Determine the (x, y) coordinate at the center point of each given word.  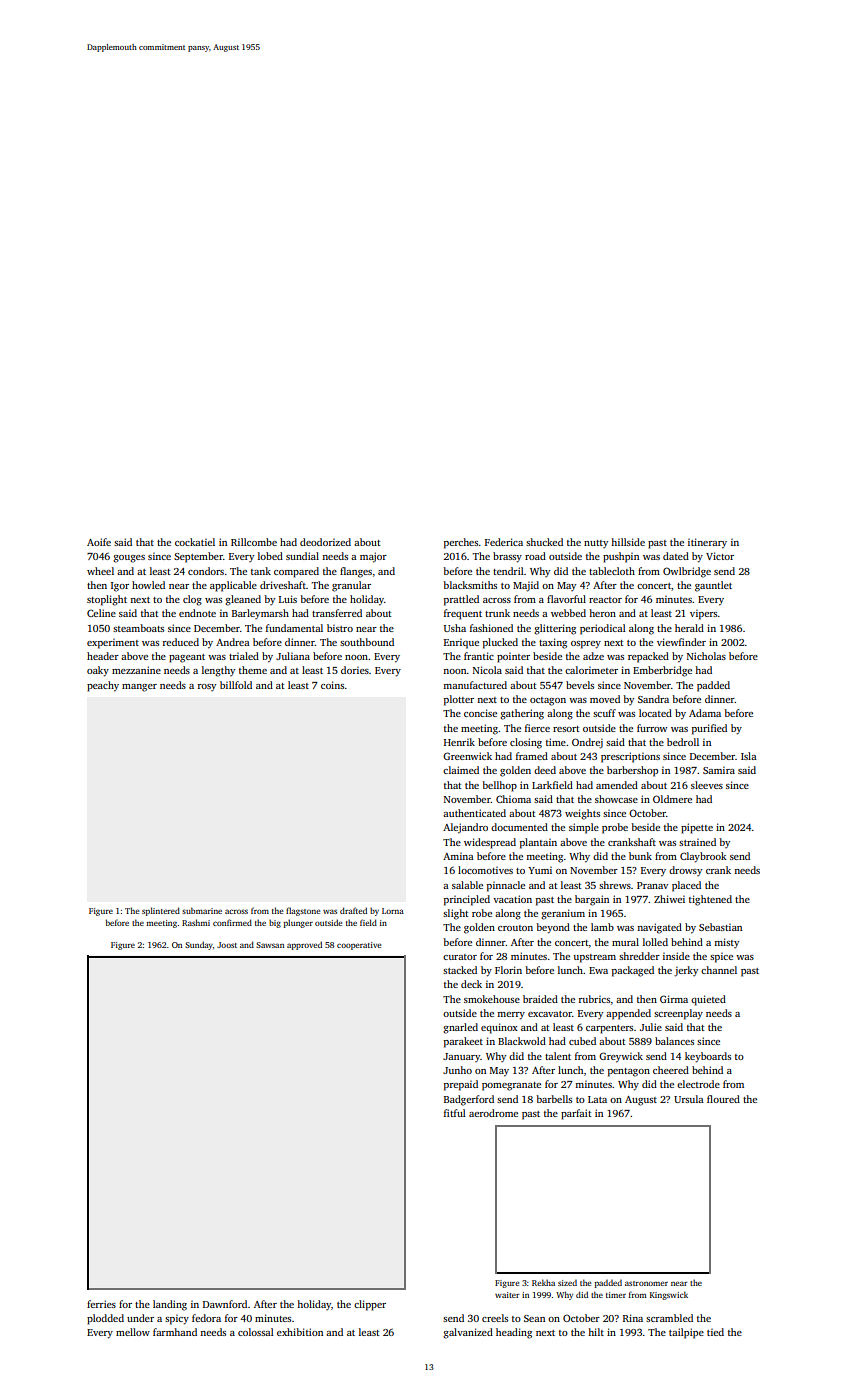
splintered (161, 911)
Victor (720, 556)
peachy (103, 686)
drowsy (685, 871)
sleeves (707, 785)
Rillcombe (254, 542)
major (373, 557)
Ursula (689, 1099)
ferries (101, 1304)
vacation (512, 899)
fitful (455, 1113)
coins (332, 685)
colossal (256, 1332)
